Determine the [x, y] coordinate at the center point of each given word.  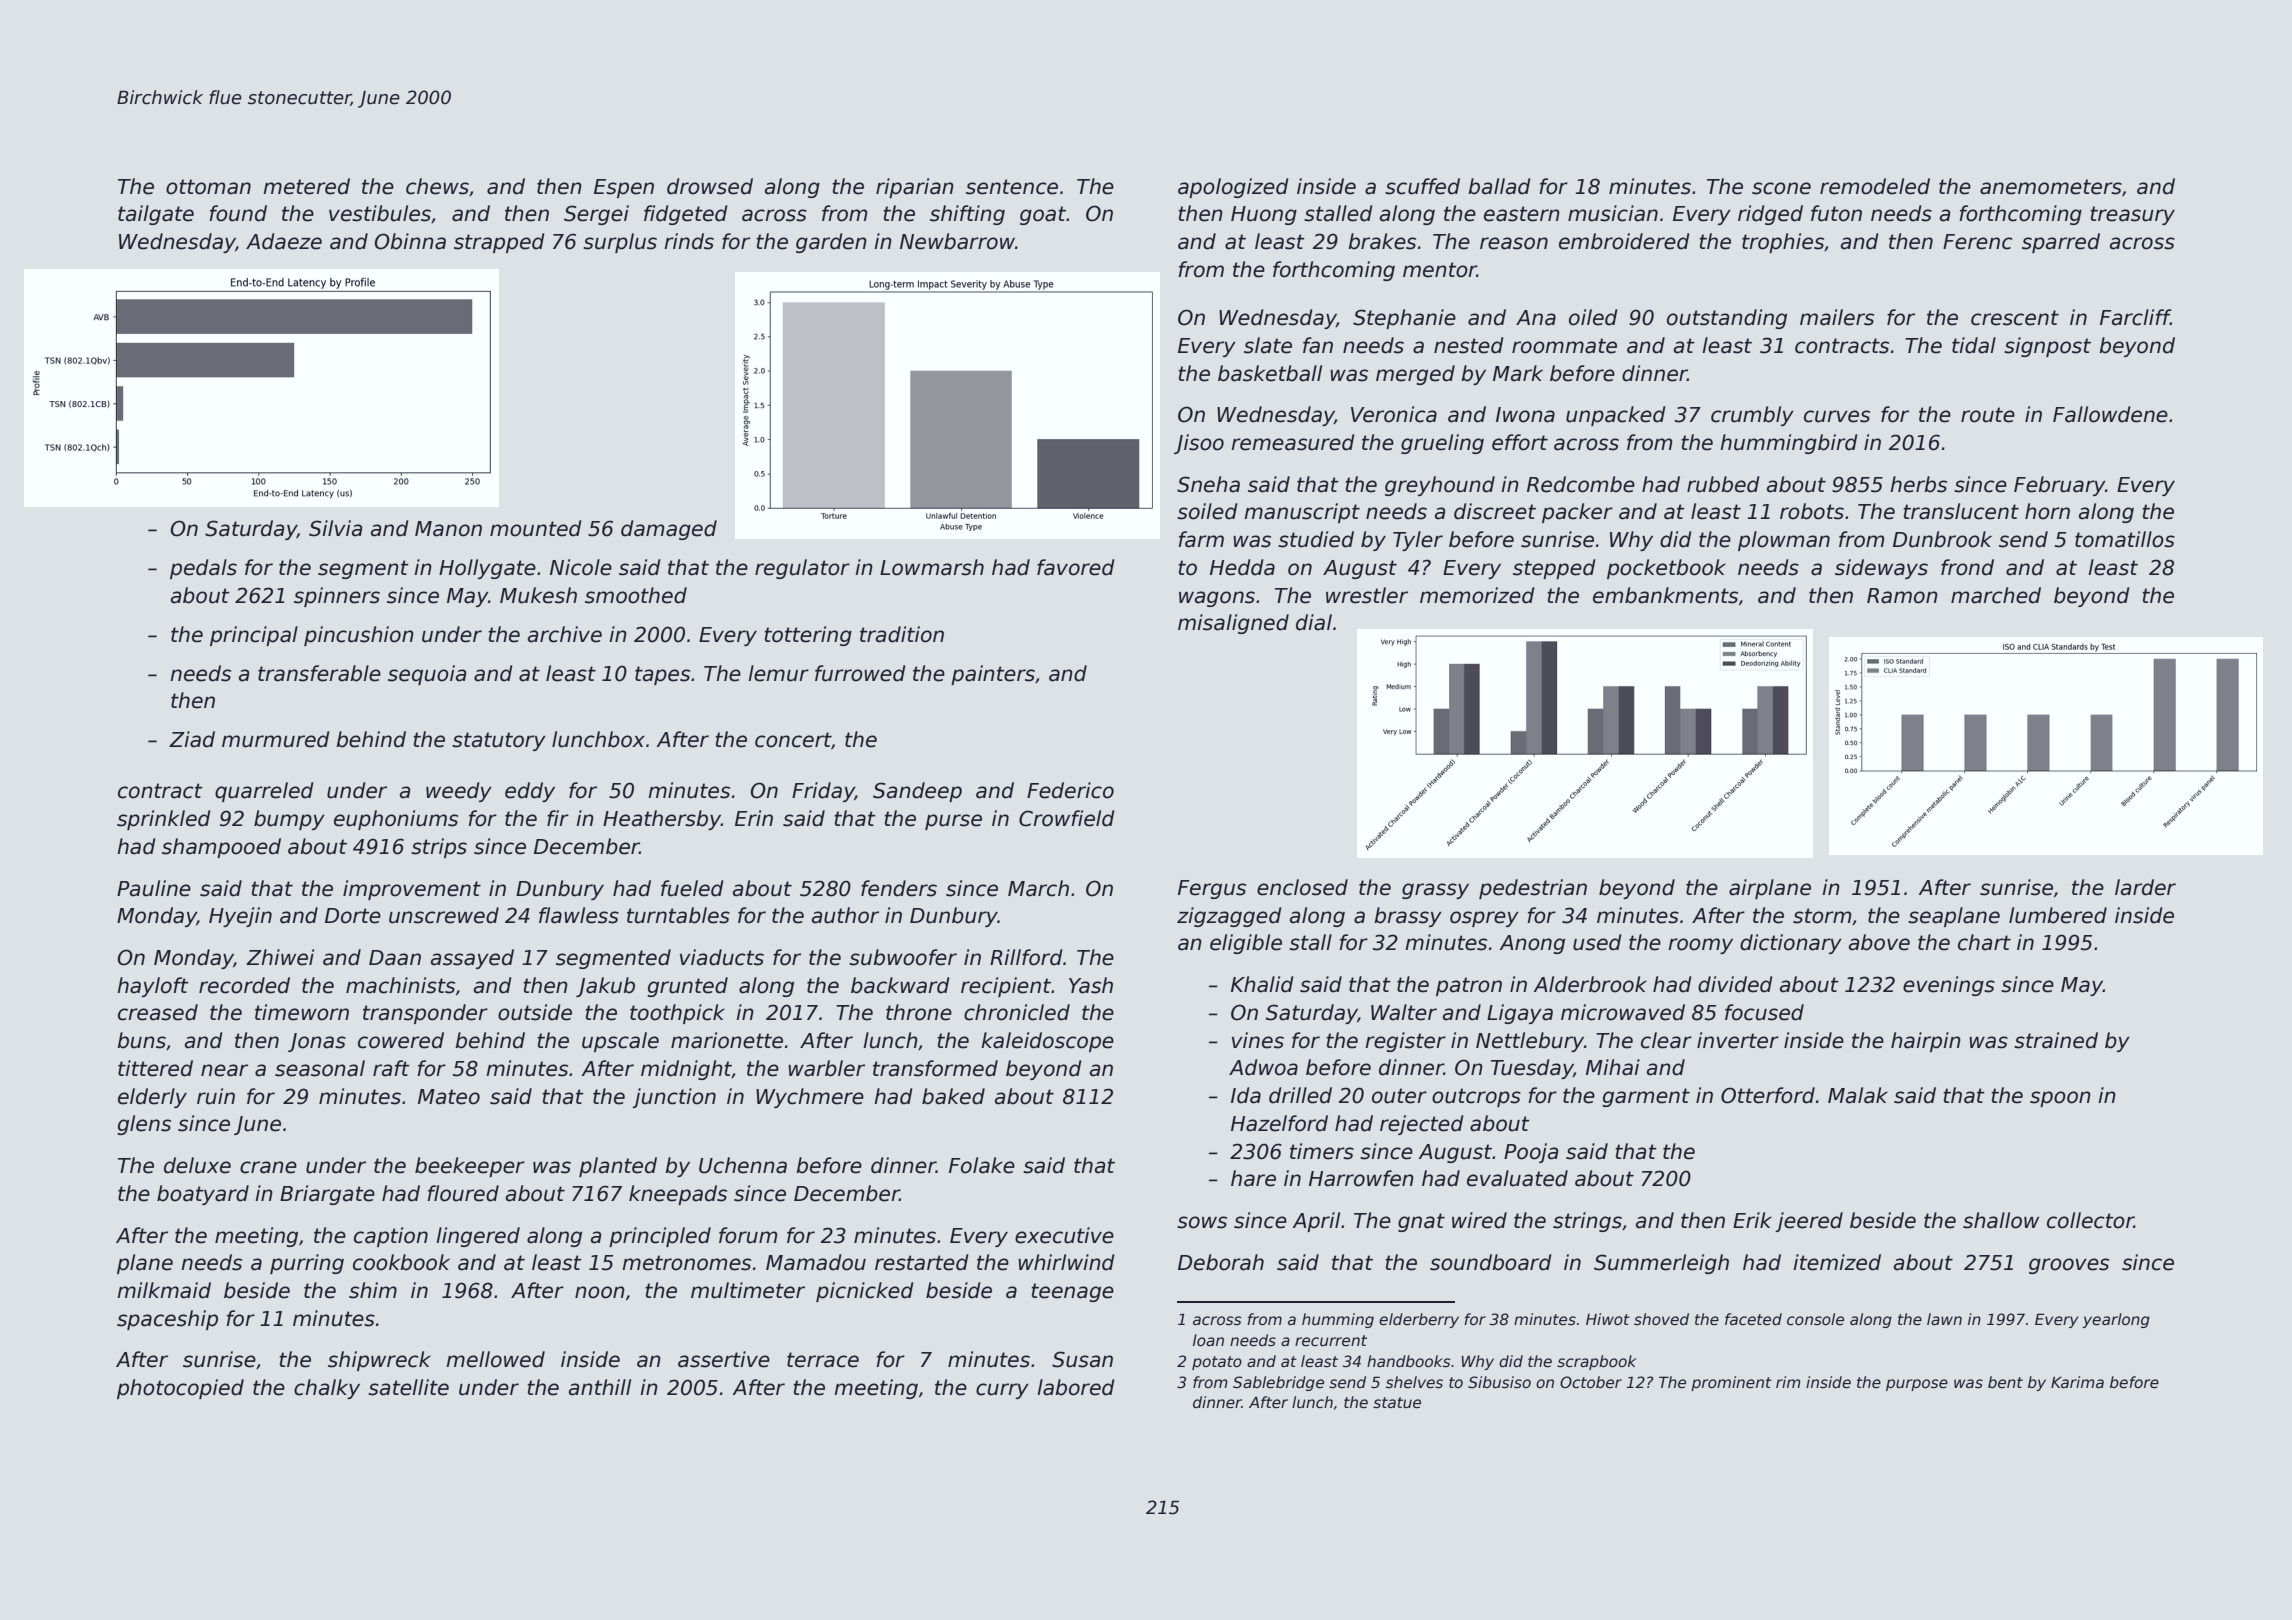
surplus [620, 243]
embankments [1665, 595]
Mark [1518, 373]
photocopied [180, 1389]
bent [2005, 1382]
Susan [1082, 1359]
